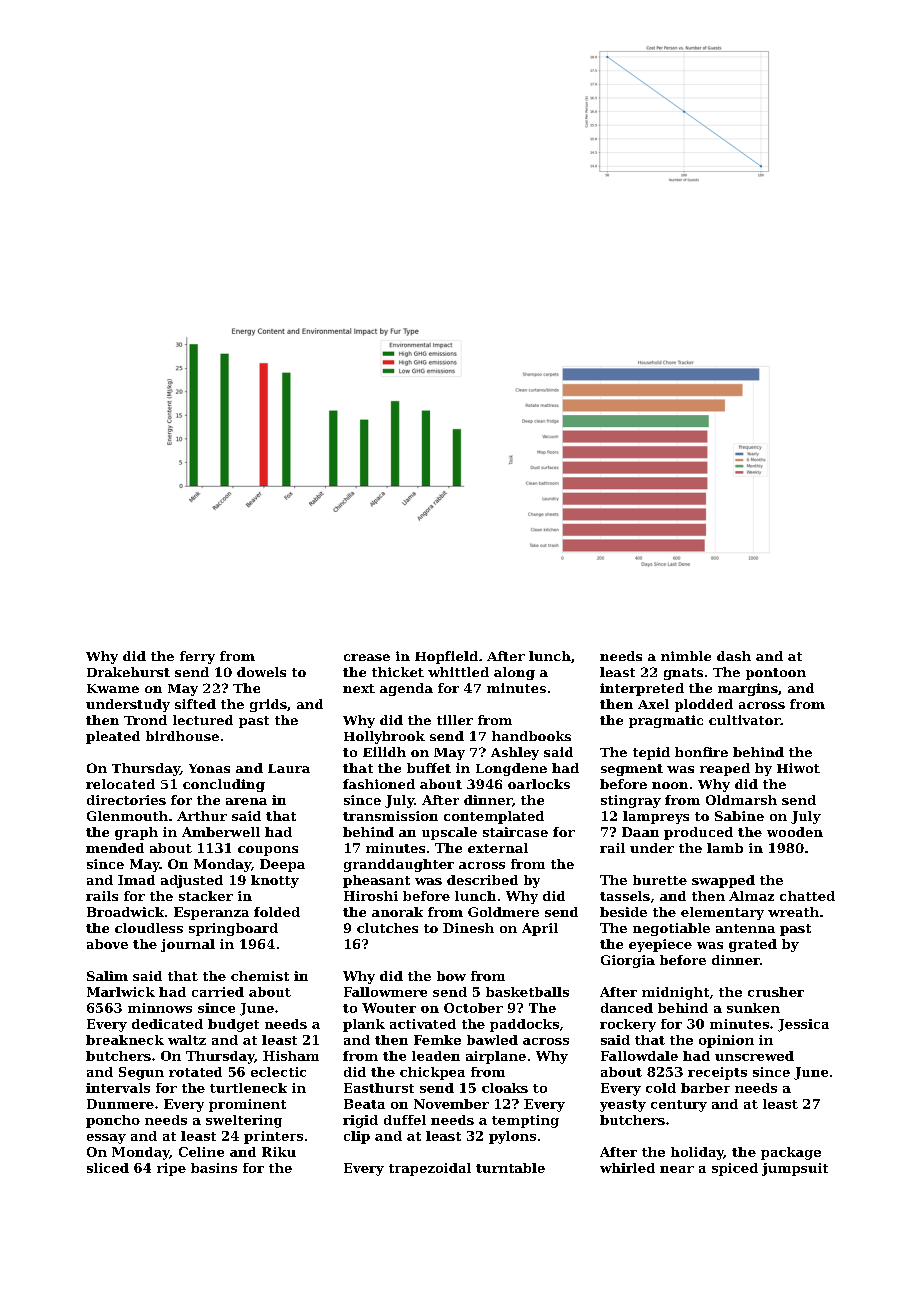 Image resolution: width=924 pixels, height=1308 pixels. Describe the element at coordinates (468, 928) in the screenshot. I see `Dinesh` at that location.
